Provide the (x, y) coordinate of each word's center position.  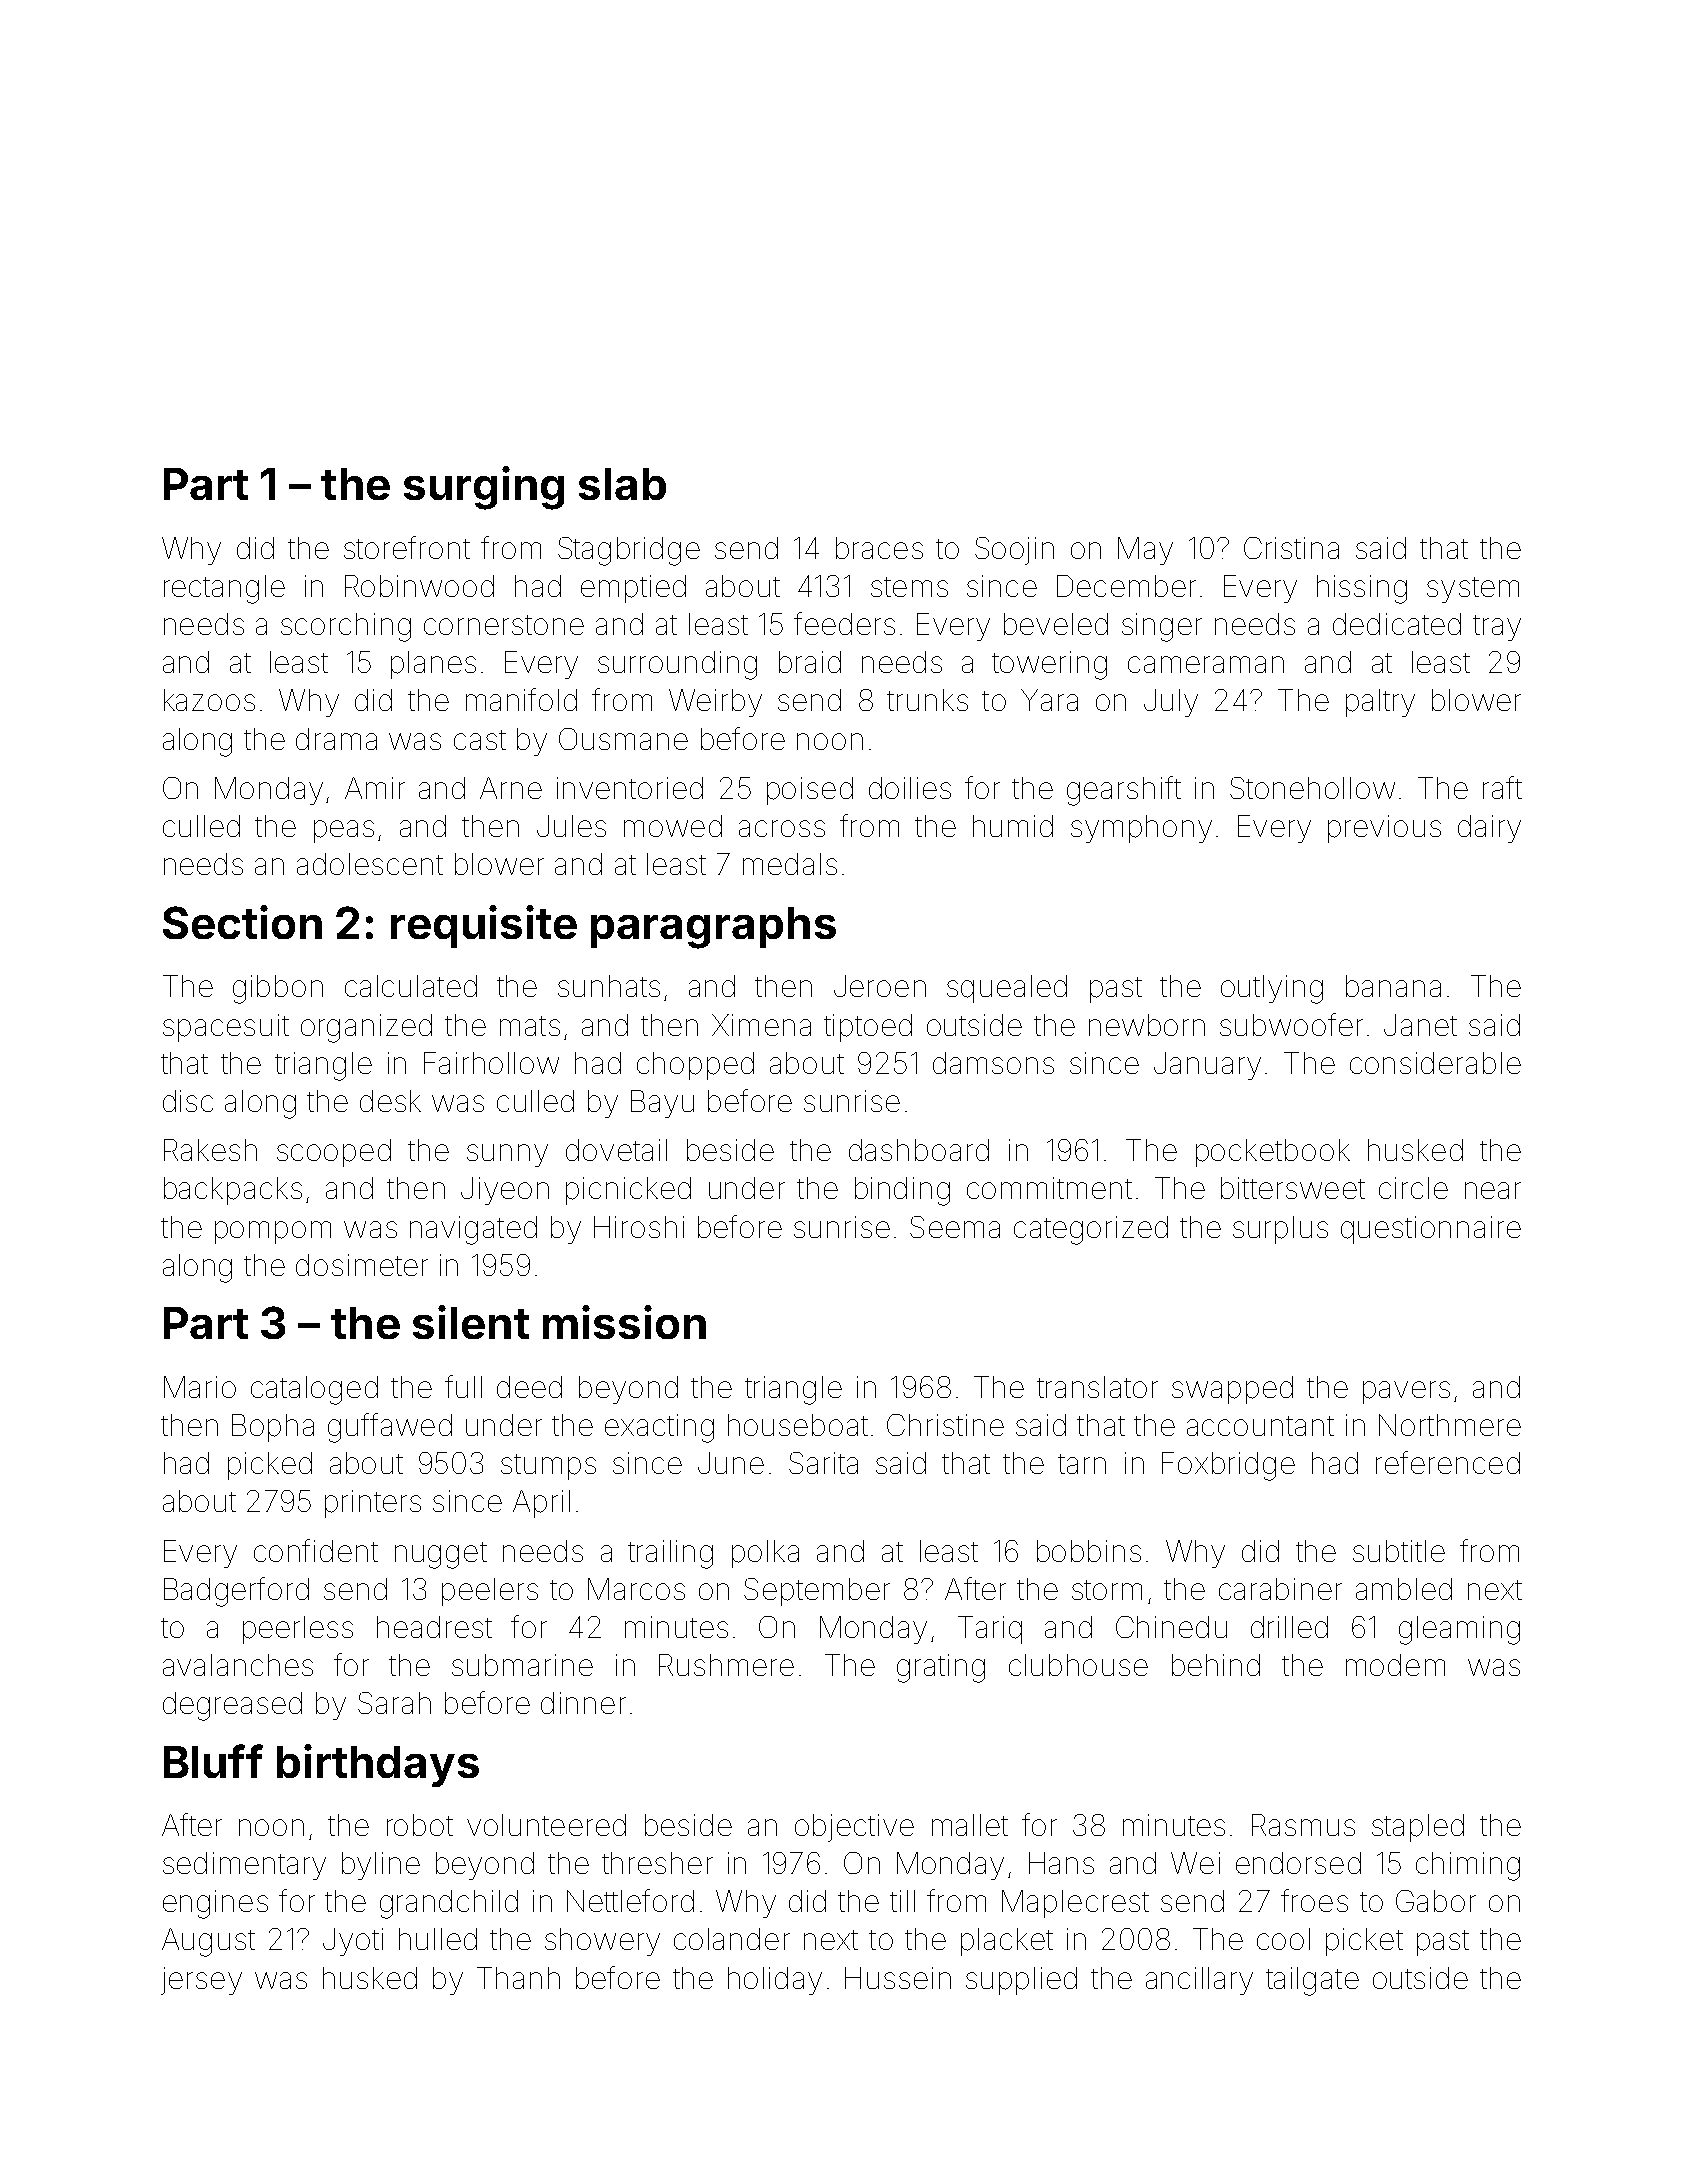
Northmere (1450, 1425)
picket (1364, 1942)
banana (1393, 986)
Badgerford (236, 1592)
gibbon (278, 989)
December (1126, 586)
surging (484, 488)
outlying (1272, 989)
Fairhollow (491, 1063)
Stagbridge (629, 551)
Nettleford (630, 1900)
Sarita (823, 1463)
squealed (1007, 989)
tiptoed (868, 1028)
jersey (201, 1981)
